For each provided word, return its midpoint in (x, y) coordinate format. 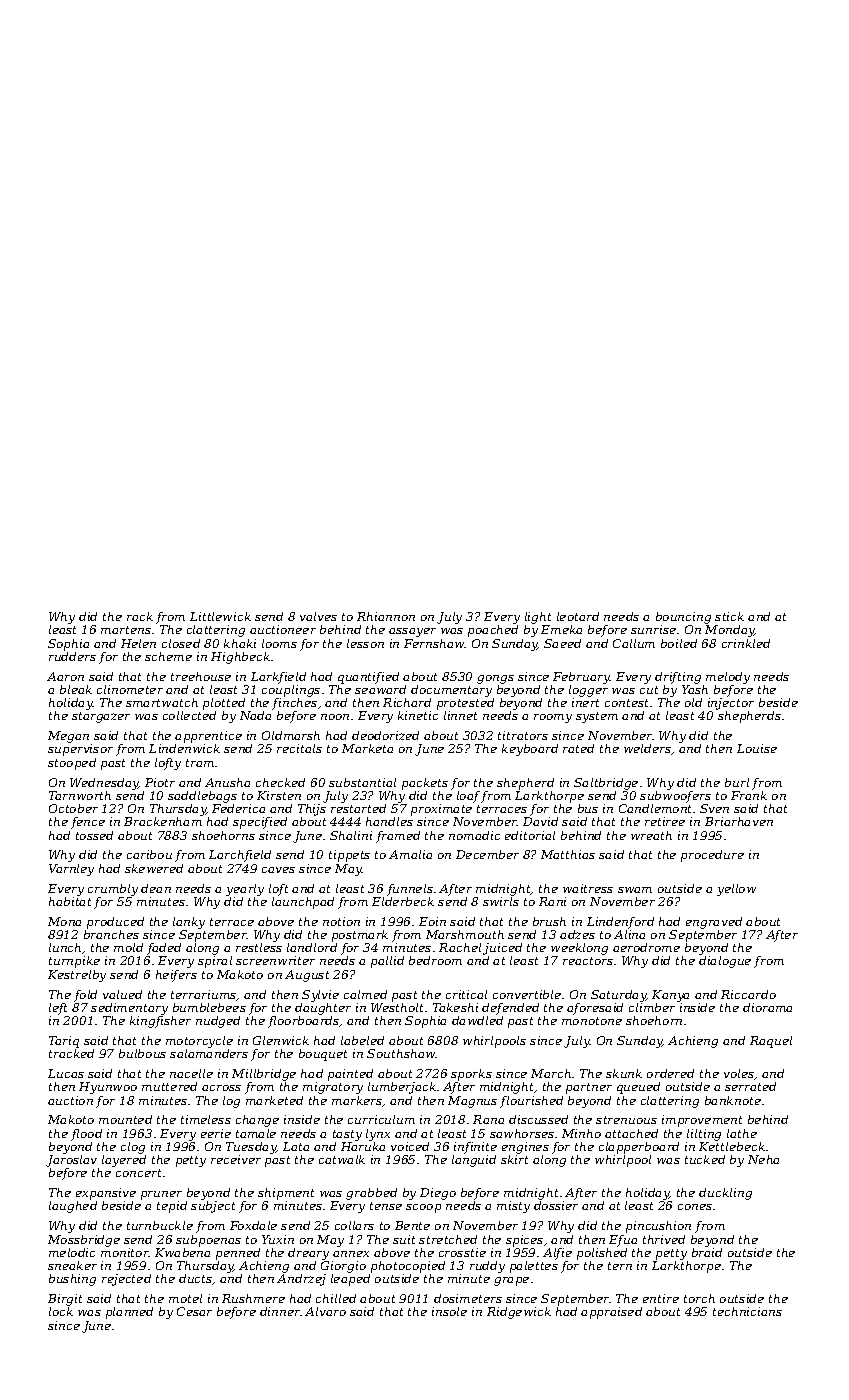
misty (513, 1207)
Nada (255, 715)
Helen (138, 643)
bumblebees (209, 1007)
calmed (365, 994)
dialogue (725, 962)
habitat (70, 901)
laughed (73, 1207)
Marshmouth (465, 934)
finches (294, 704)
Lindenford (620, 923)
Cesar (194, 1311)
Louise (757, 748)
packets (425, 784)
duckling (725, 1194)
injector (731, 704)
